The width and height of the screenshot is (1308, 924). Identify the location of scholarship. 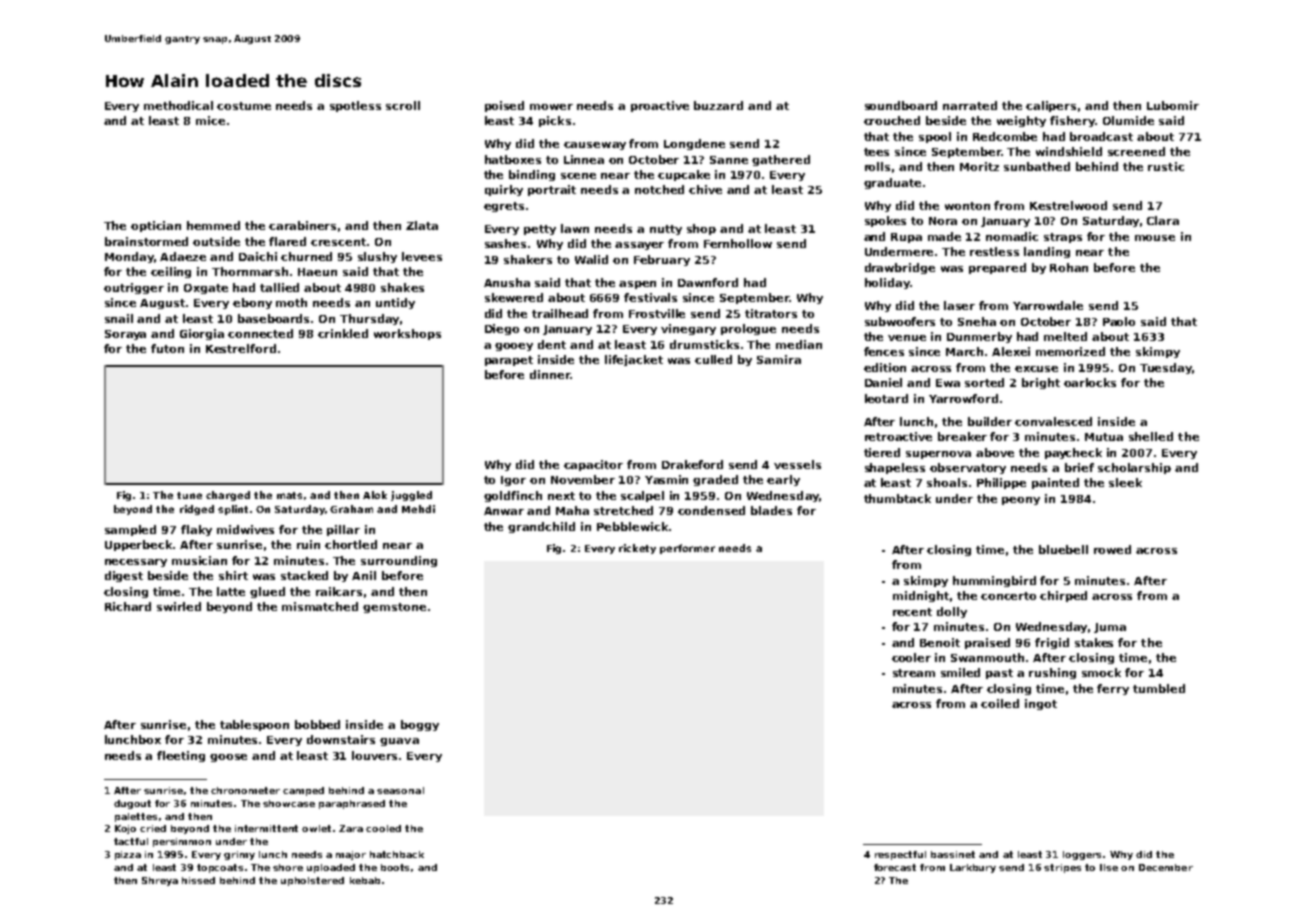
(1134, 468).
